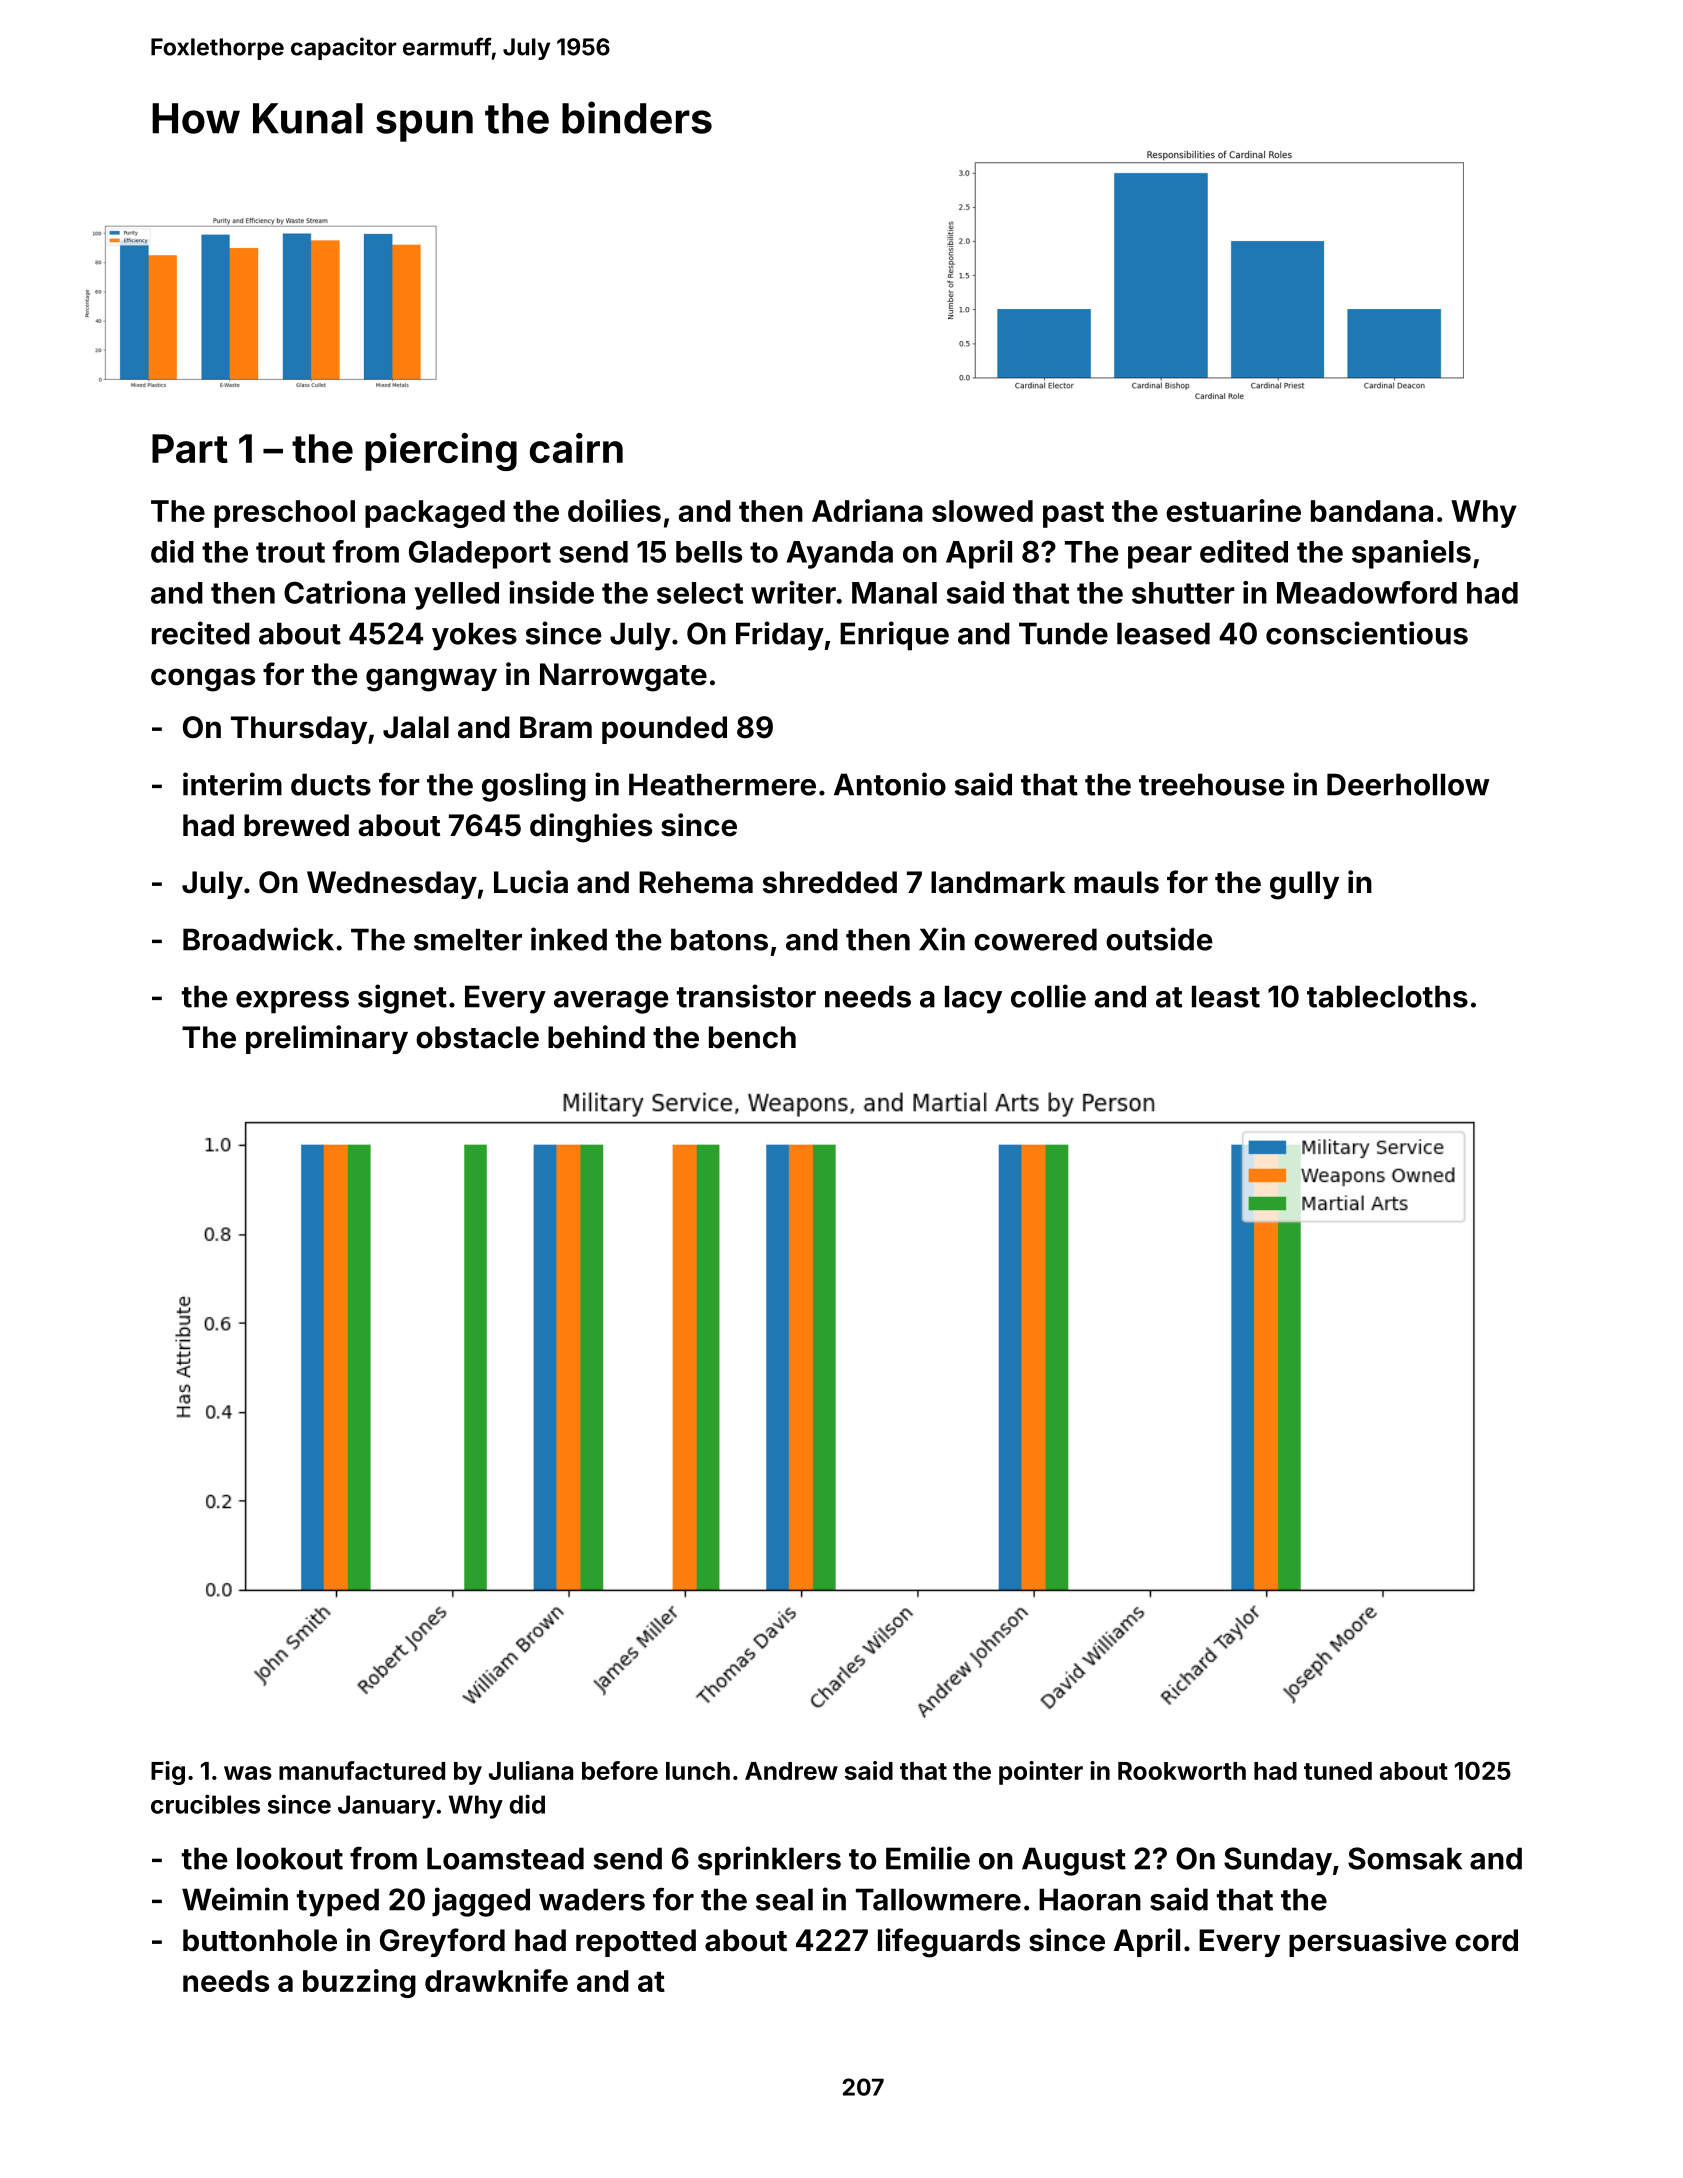  Describe the element at coordinates (362, 1770) in the document. I see `manufactured` at that location.
